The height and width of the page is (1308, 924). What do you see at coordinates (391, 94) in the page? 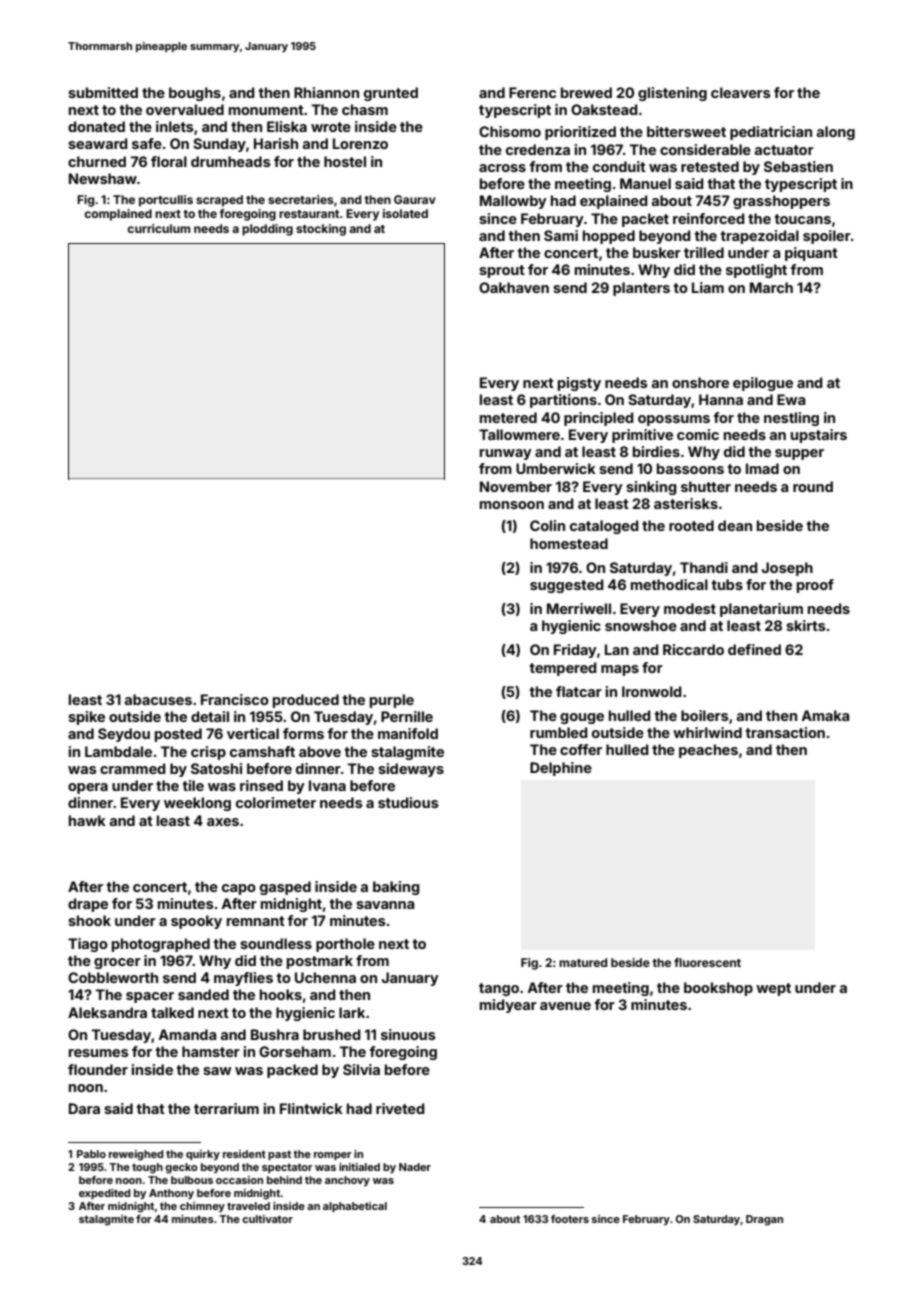
I see `grunted` at bounding box center [391, 94].
